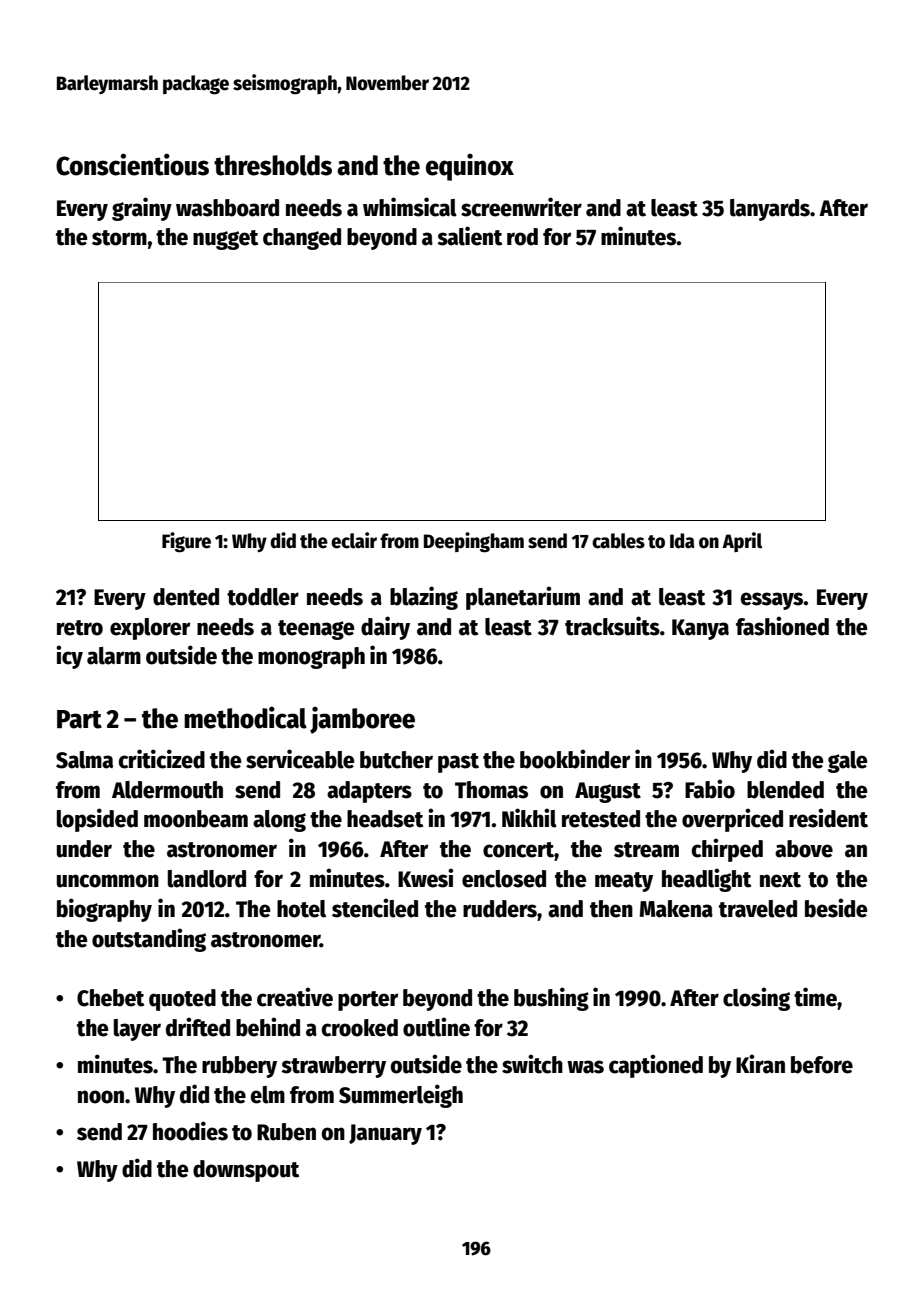 This document has height=1311, width=924. What do you see at coordinates (770, 210) in the document?
I see `lanyards` at bounding box center [770, 210].
